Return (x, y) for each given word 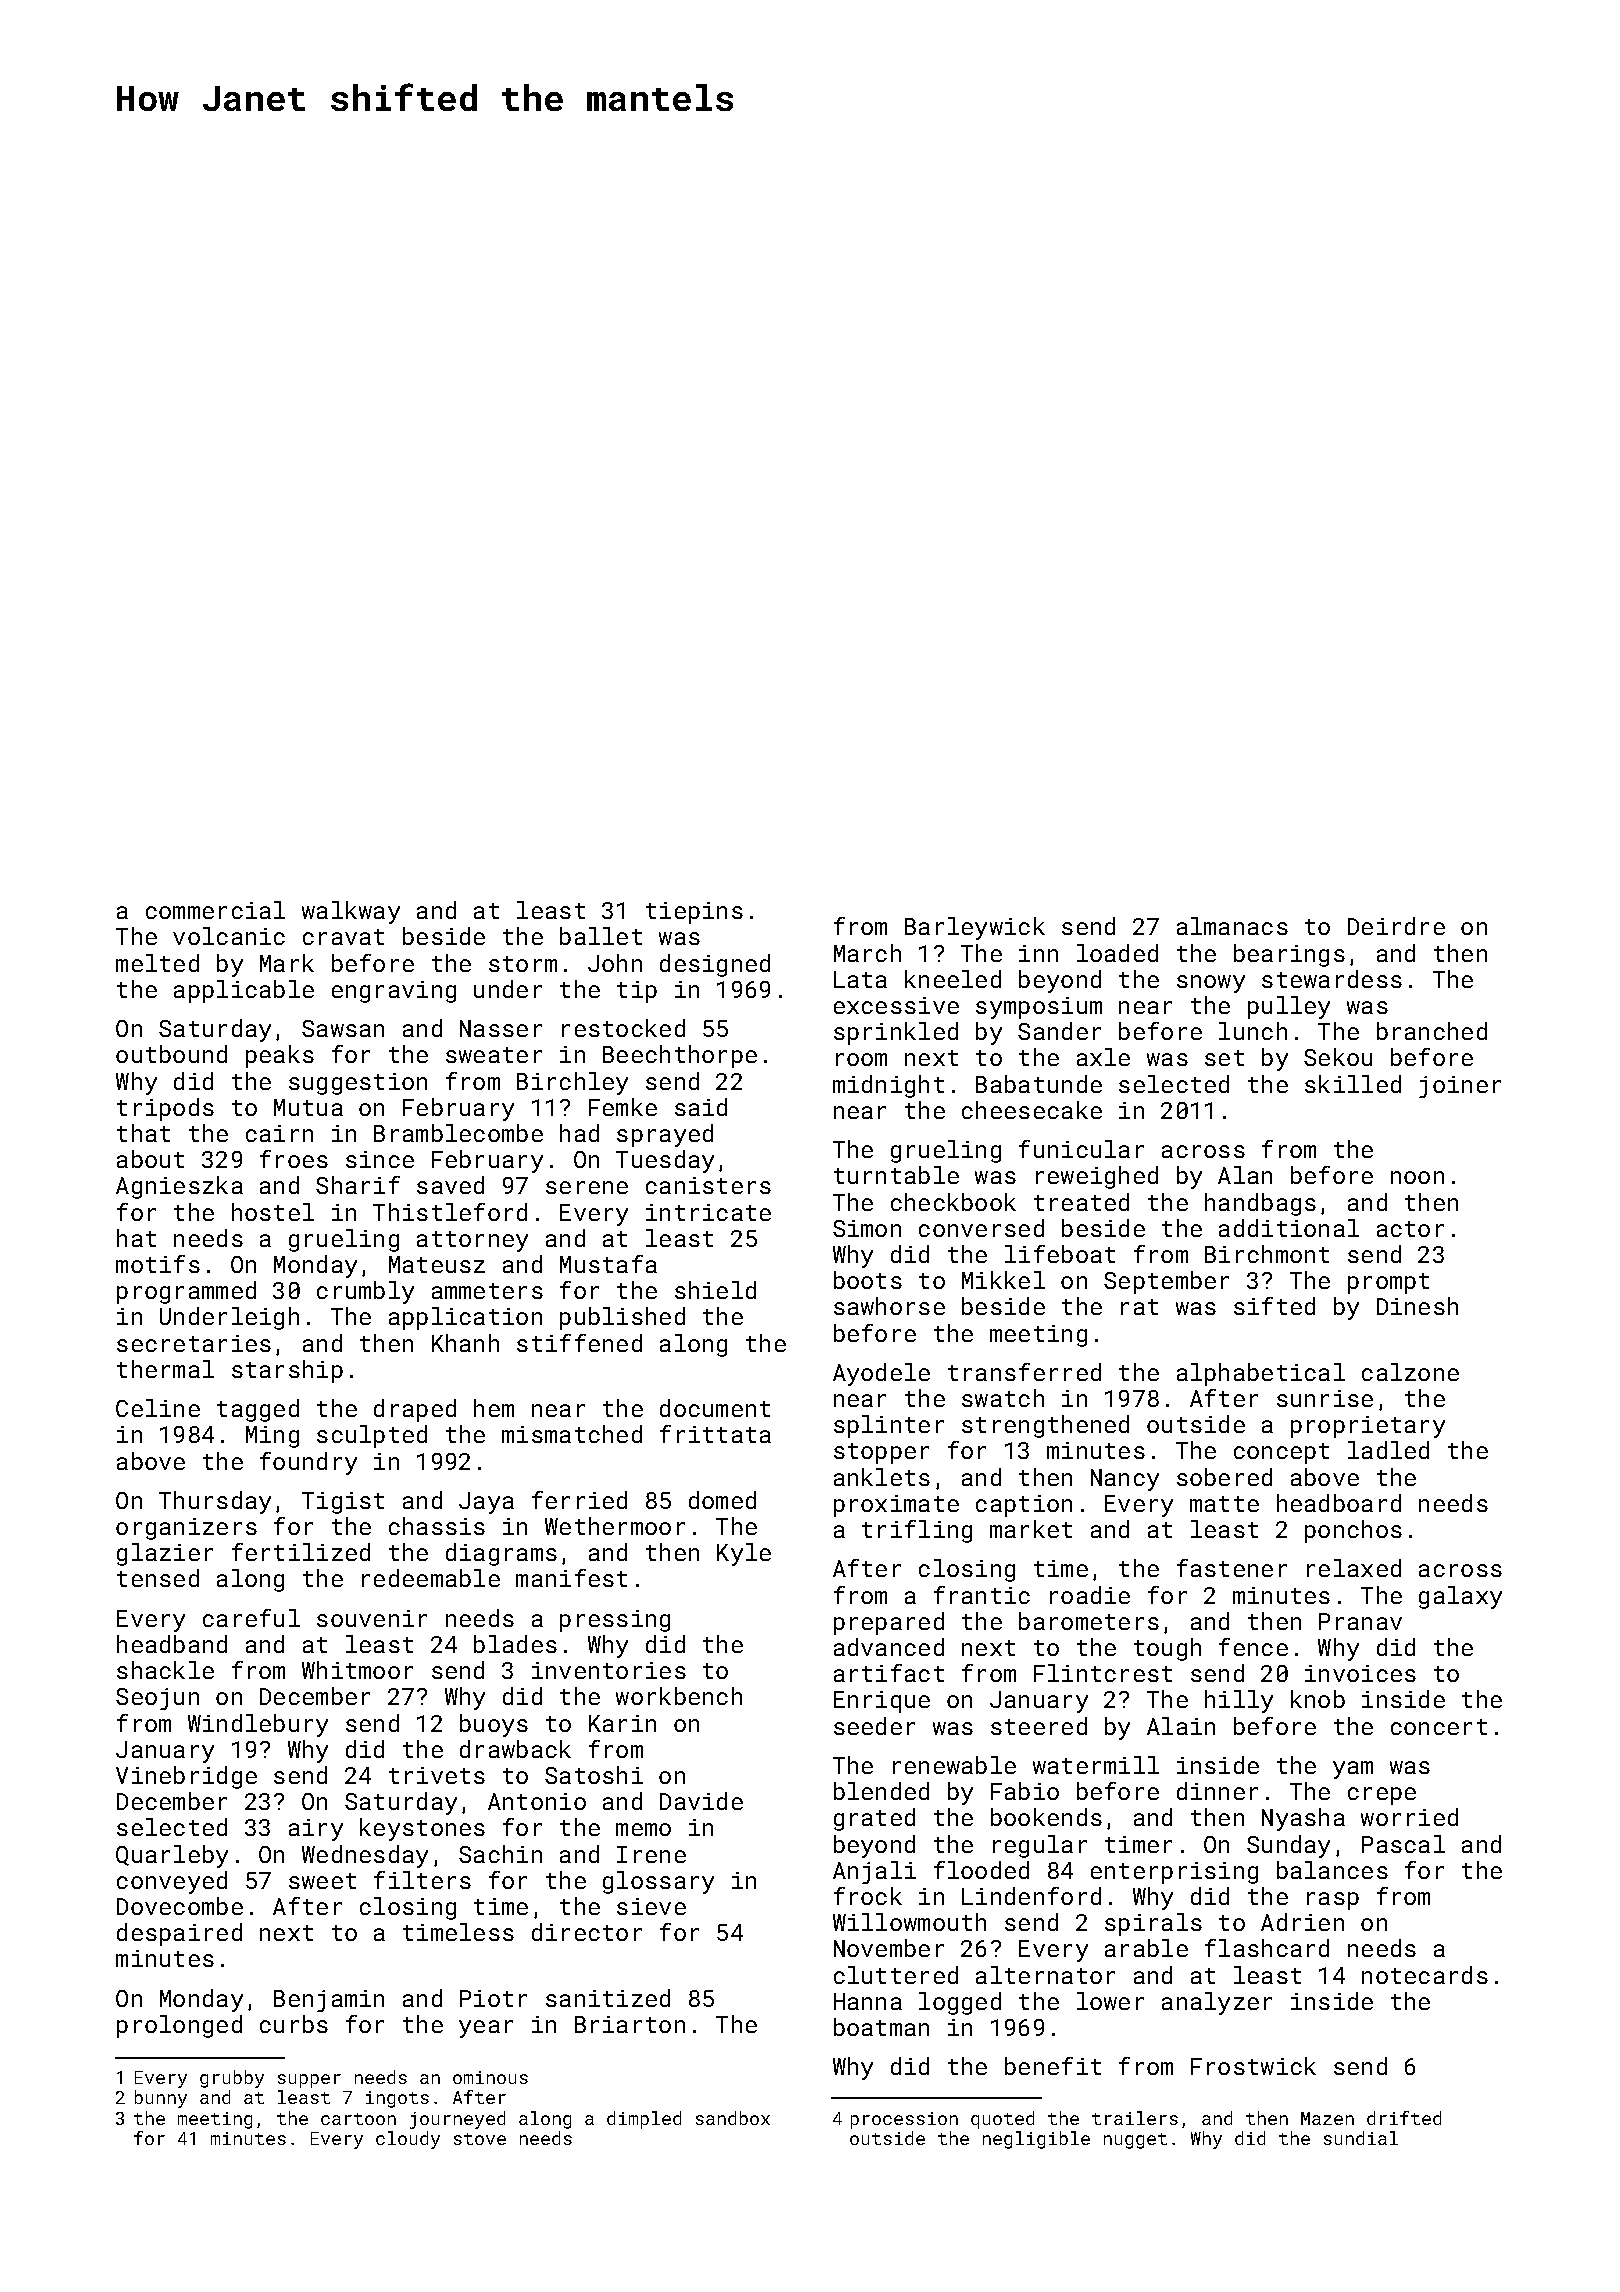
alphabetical (1261, 1374)
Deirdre (1396, 926)
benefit (1053, 2066)
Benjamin (329, 2001)
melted (157, 963)
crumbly (365, 1292)
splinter (889, 1426)
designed (715, 965)
